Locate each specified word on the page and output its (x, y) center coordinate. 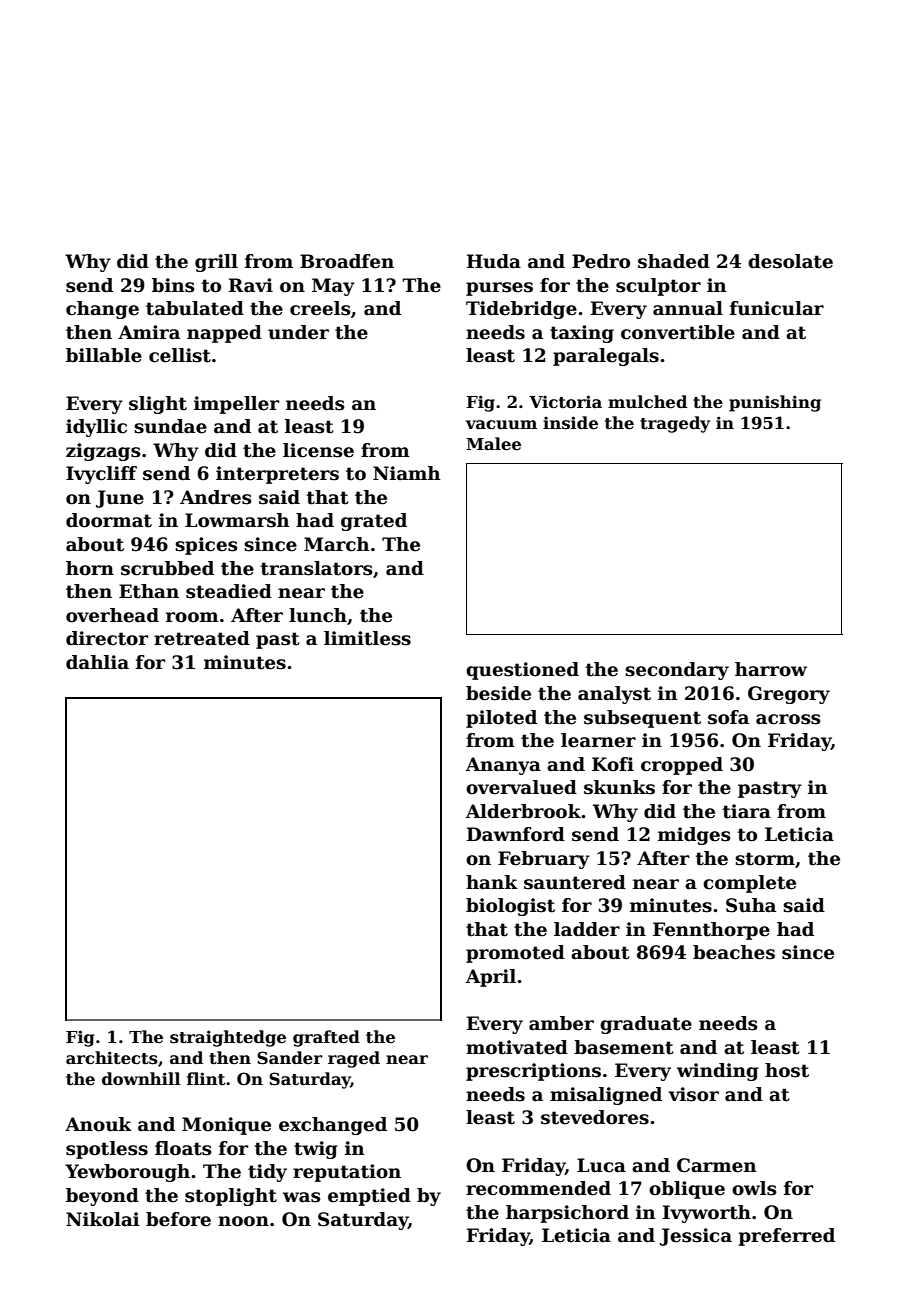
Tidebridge (521, 310)
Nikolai (103, 1219)
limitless (367, 638)
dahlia (97, 662)
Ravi (251, 285)
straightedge (228, 1038)
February (544, 860)
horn (90, 568)
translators (317, 568)
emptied (369, 1197)
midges (694, 836)
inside (570, 423)
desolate (790, 261)
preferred (787, 1237)
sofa (728, 717)
